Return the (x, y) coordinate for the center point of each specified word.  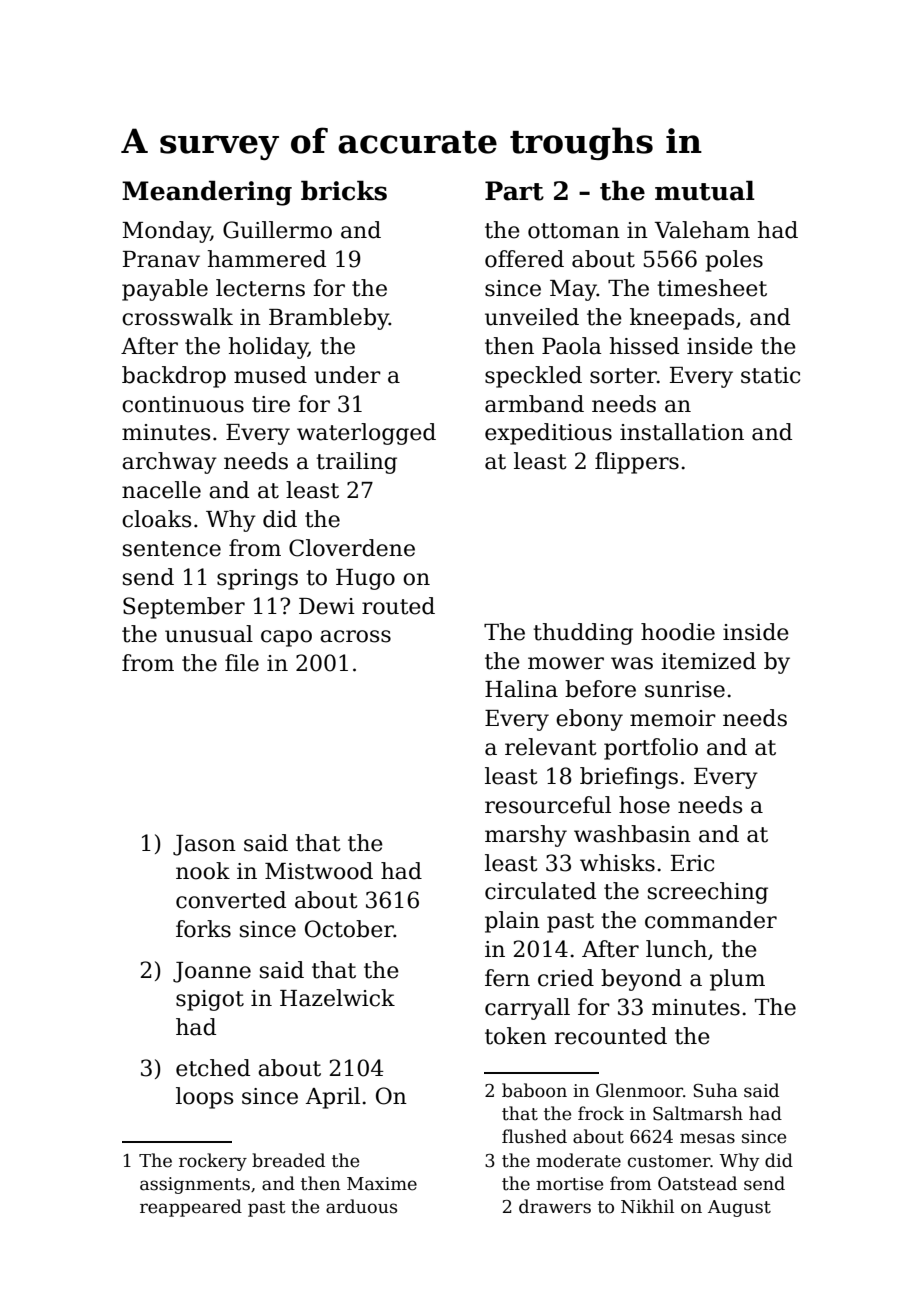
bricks (344, 190)
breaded (288, 1160)
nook (203, 871)
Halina (521, 689)
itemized (708, 661)
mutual (705, 190)
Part (514, 191)
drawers (555, 1206)
